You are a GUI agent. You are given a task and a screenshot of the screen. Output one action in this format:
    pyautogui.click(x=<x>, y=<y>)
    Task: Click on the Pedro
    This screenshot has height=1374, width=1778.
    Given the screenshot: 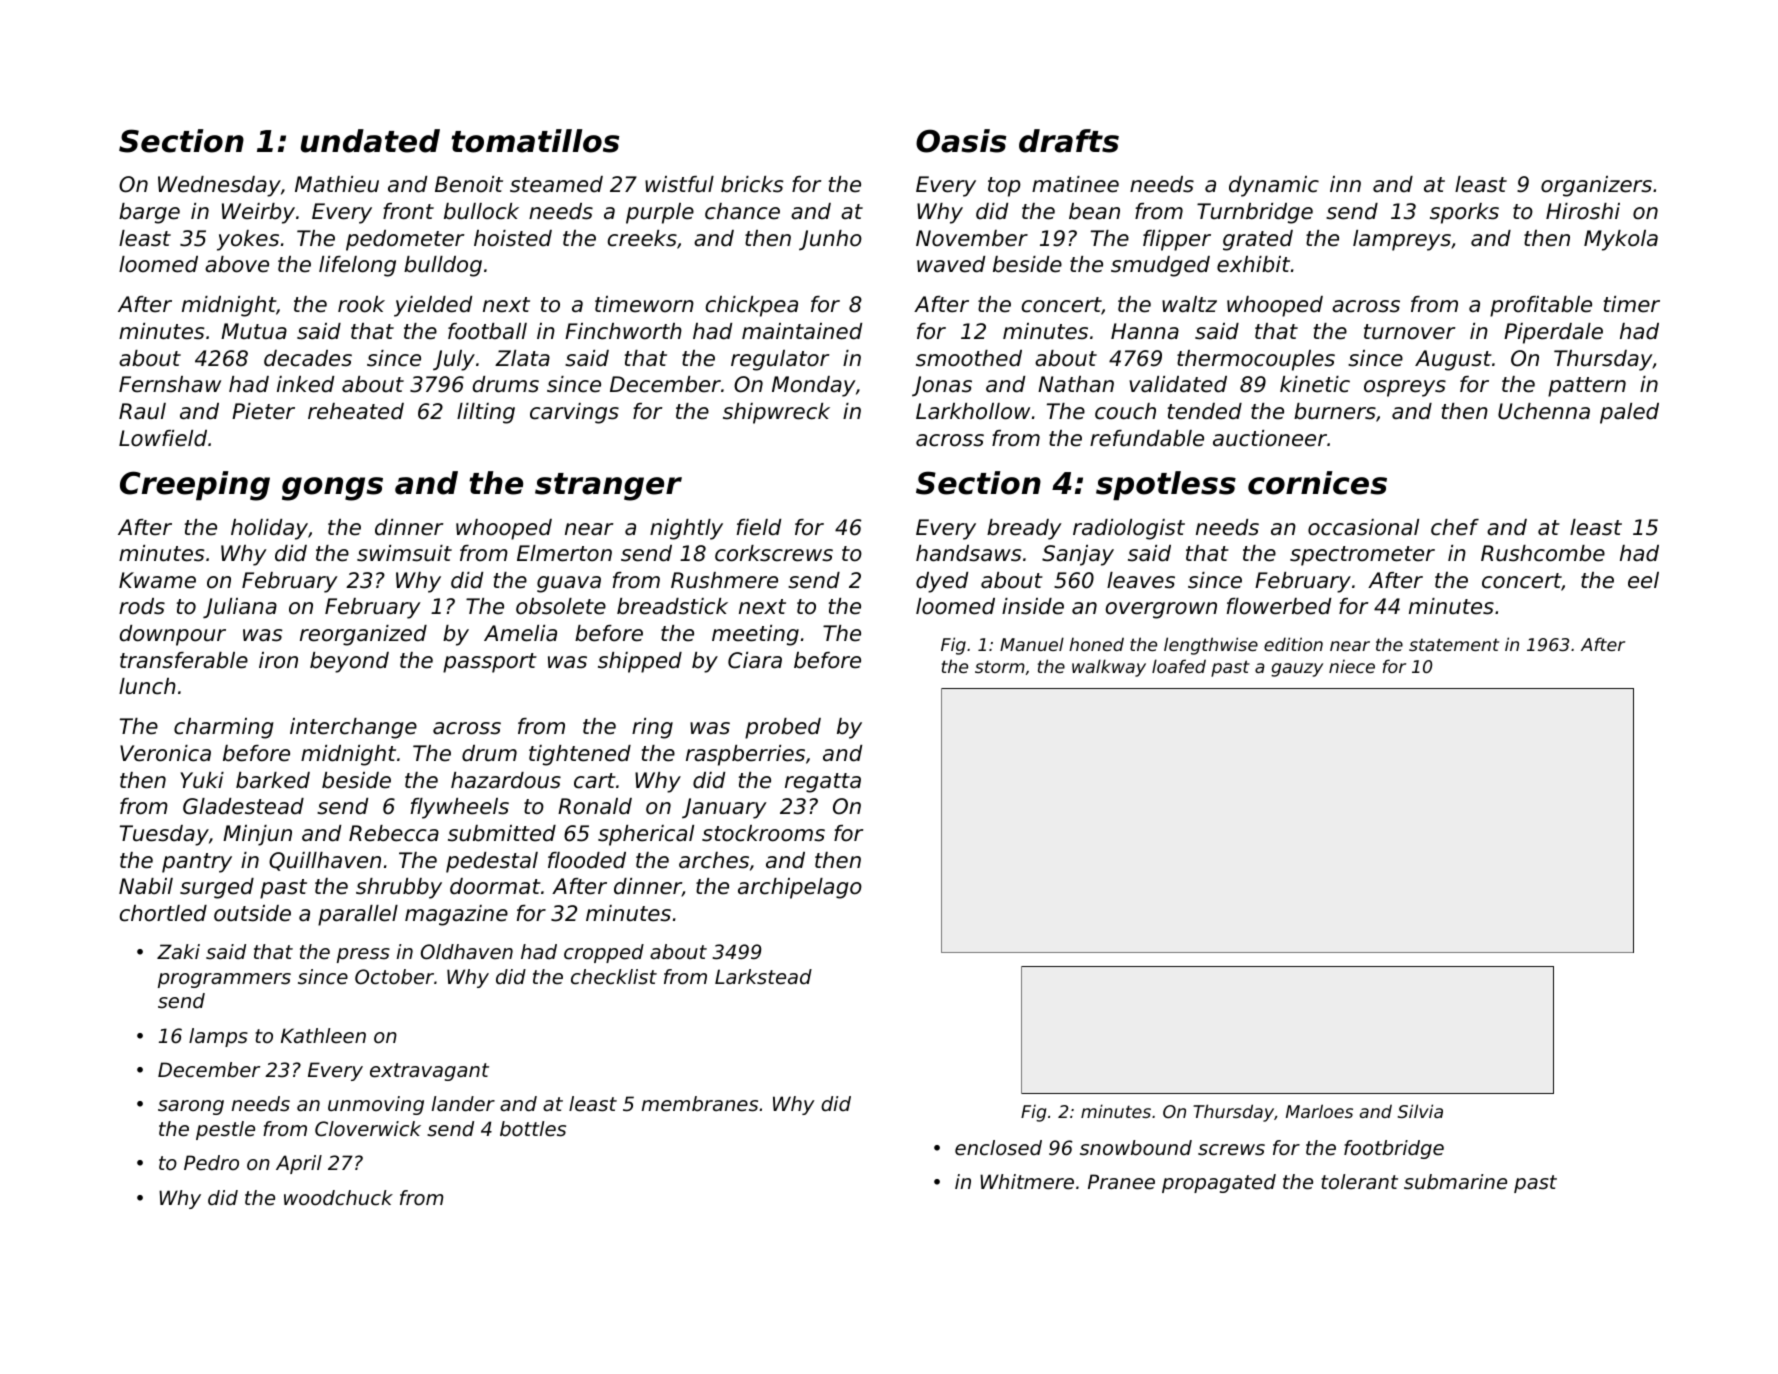 What is the action you would take?
    pyautogui.click(x=211, y=1163)
